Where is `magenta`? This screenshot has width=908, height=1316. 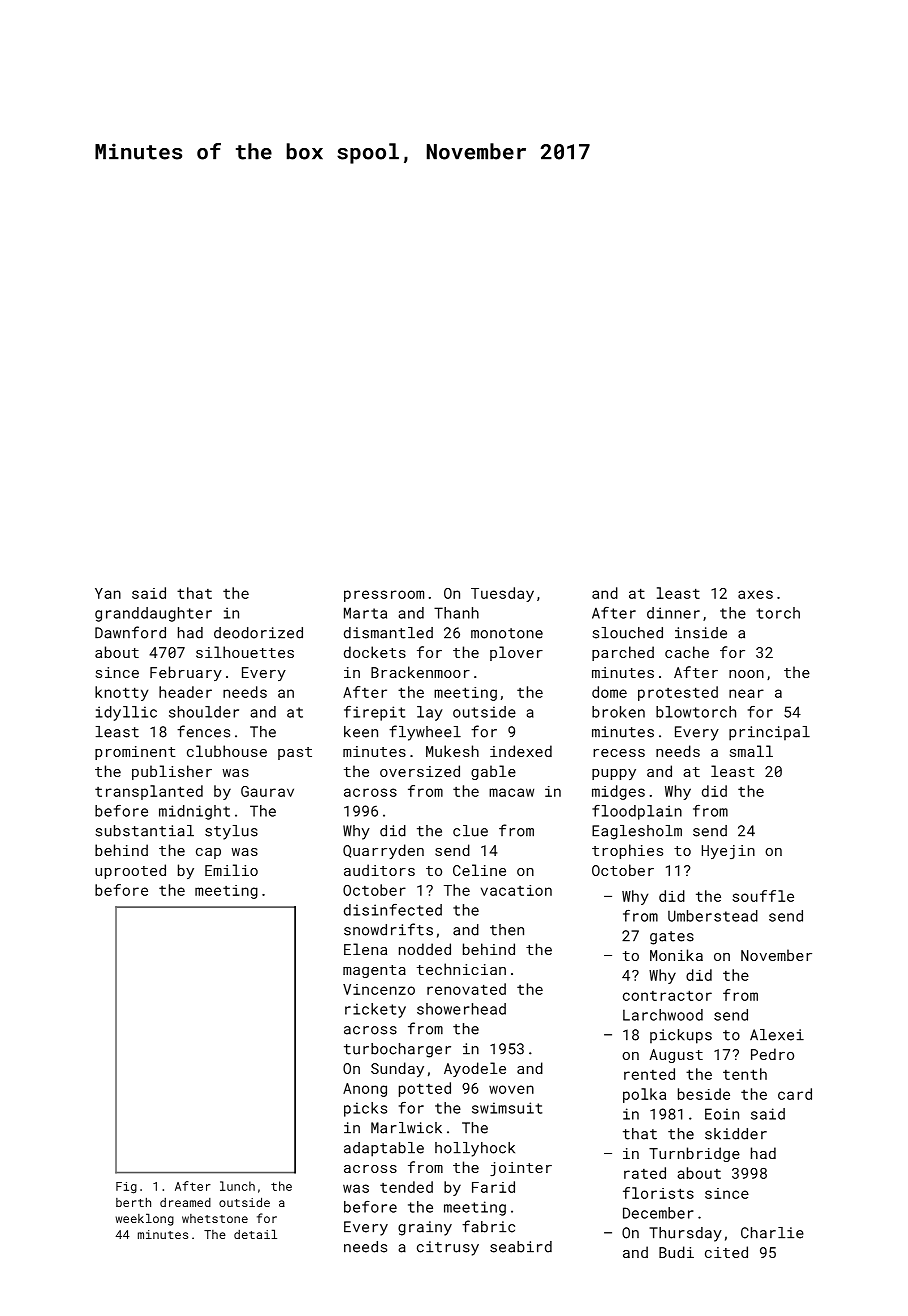 magenta is located at coordinates (374, 971).
